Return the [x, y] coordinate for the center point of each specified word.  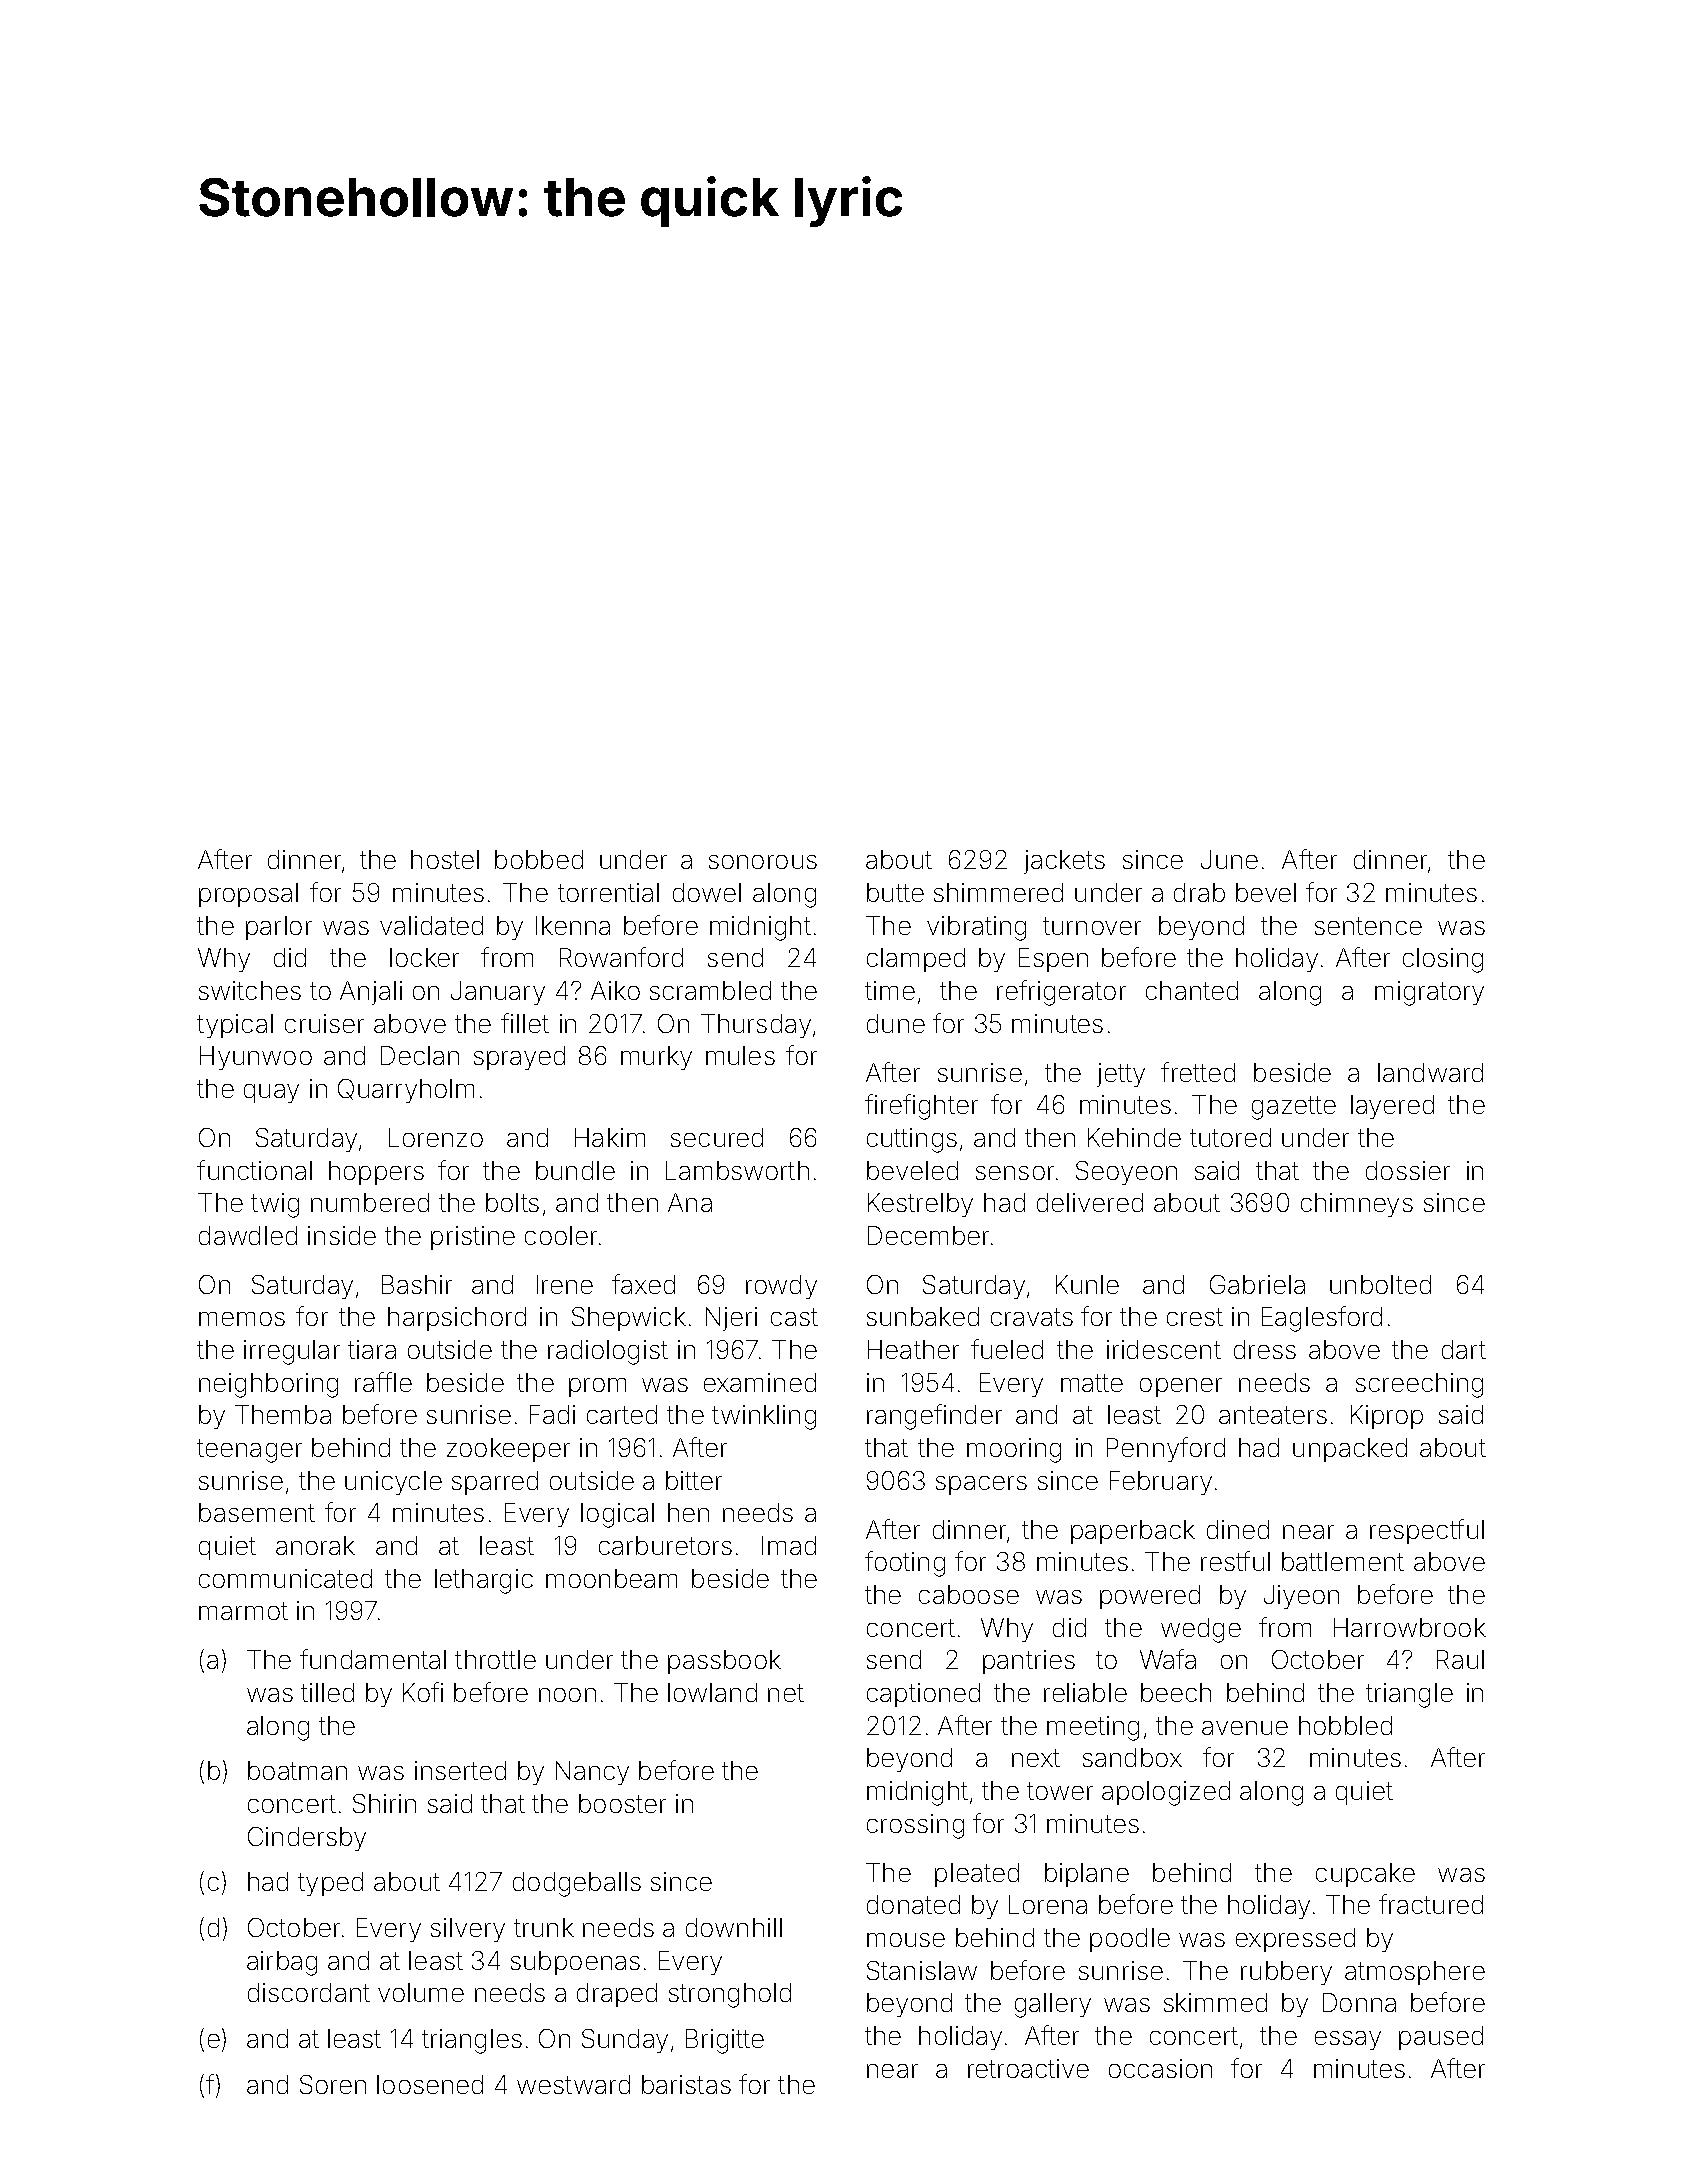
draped [617, 1995]
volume [421, 1992]
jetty [1121, 1075]
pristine [473, 1238]
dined [1238, 1529]
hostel [445, 859]
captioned [923, 1695]
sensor [1015, 1173]
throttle [495, 1659]
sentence [1368, 926]
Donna [1359, 2002]
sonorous [763, 862]
